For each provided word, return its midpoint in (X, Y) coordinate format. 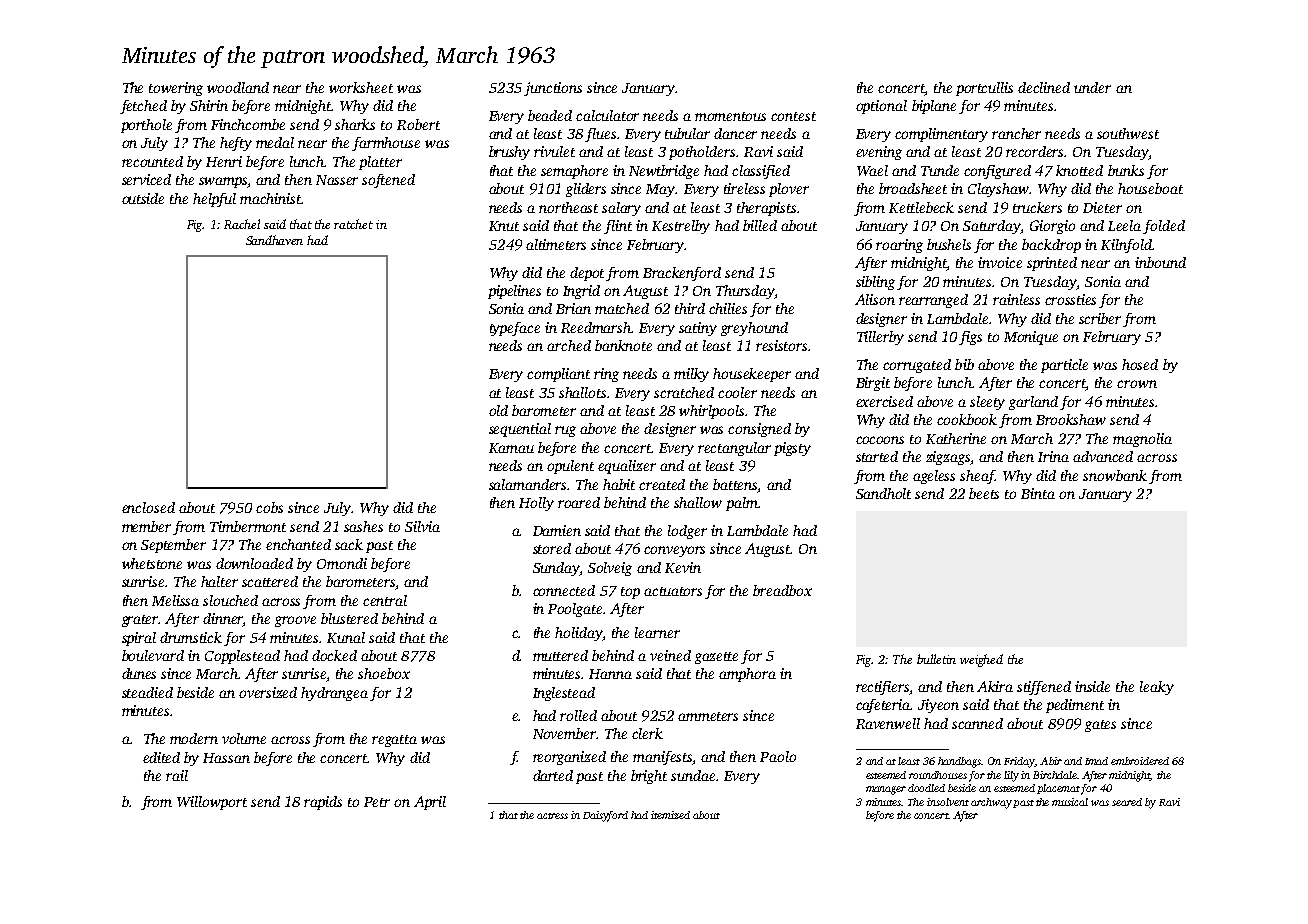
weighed (981, 660)
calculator (607, 115)
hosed (1140, 364)
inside (1092, 686)
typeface (515, 329)
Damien (557, 530)
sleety (987, 403)
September (173, 546)
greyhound (754, 329)
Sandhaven (274, 240)
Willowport (212, 803)
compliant (558, 375)
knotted (1079, 170)
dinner (223, 620)
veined (670, 655)
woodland (238, 87)
